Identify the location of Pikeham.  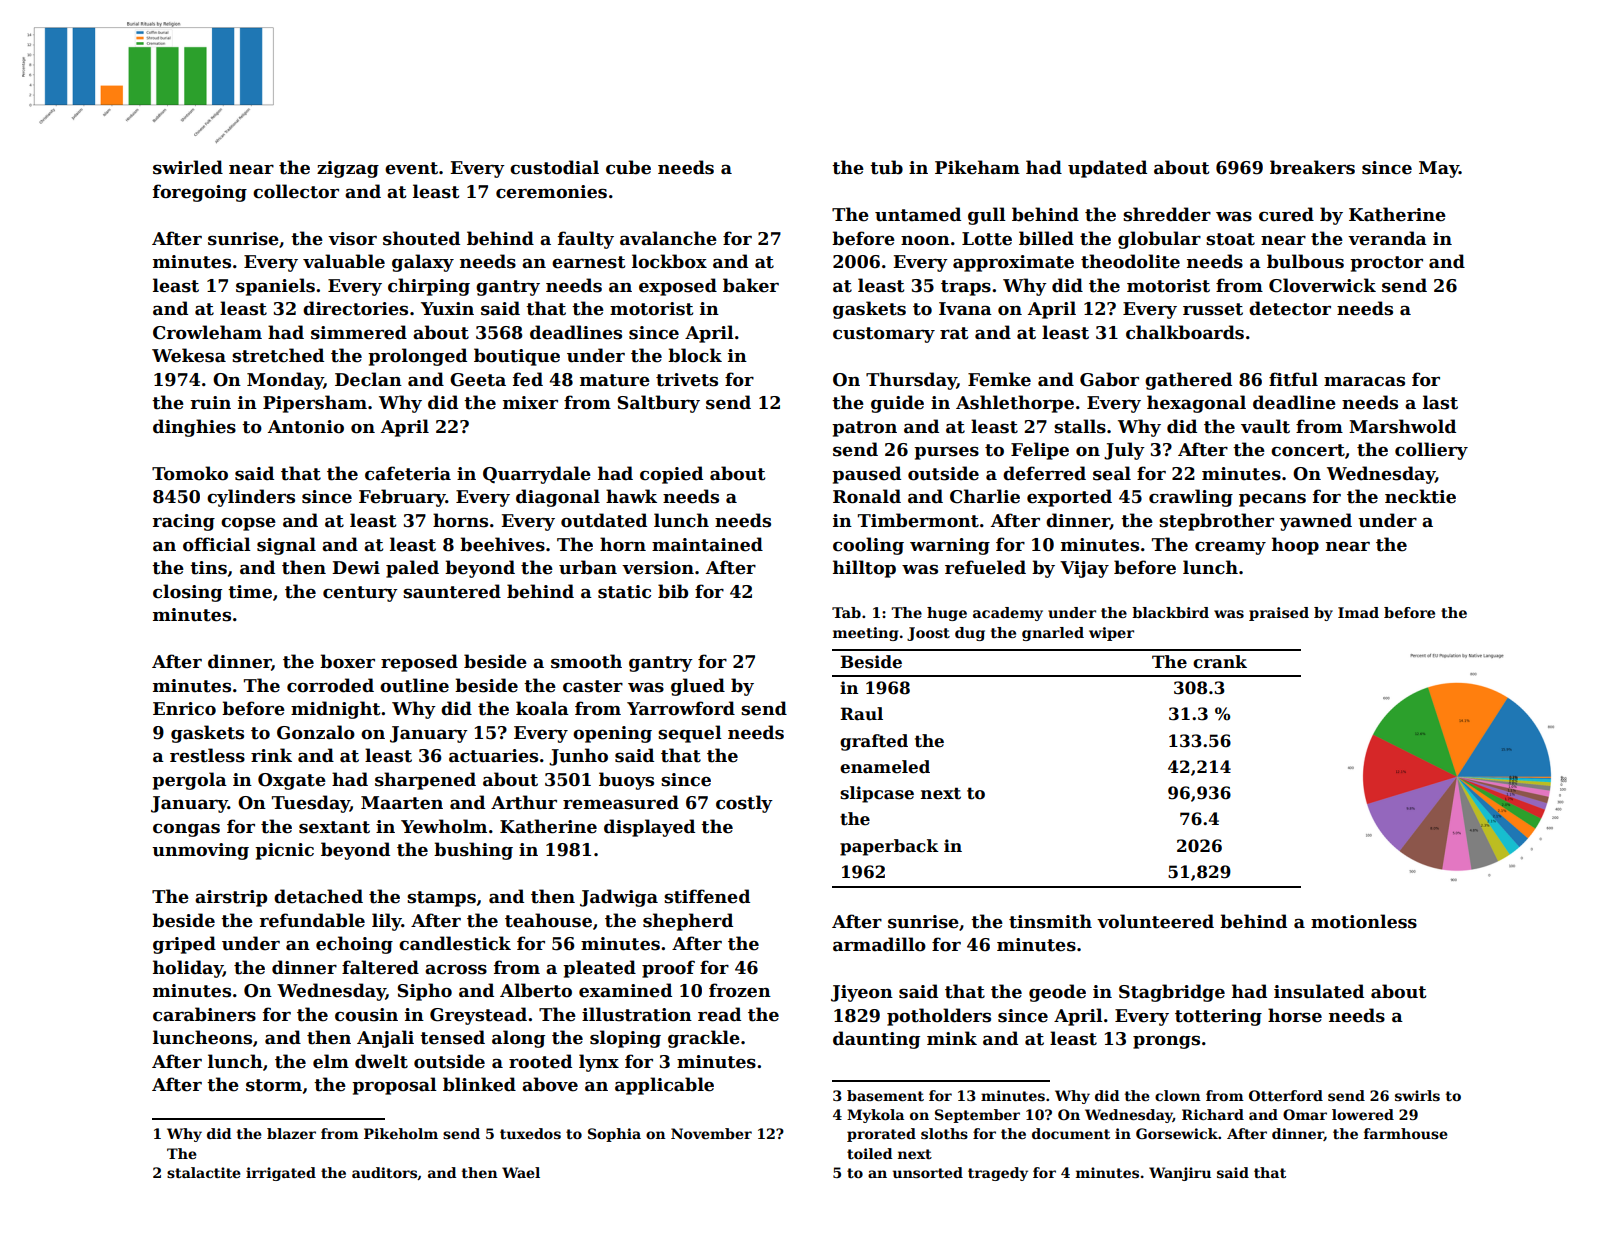
(977, 167).
